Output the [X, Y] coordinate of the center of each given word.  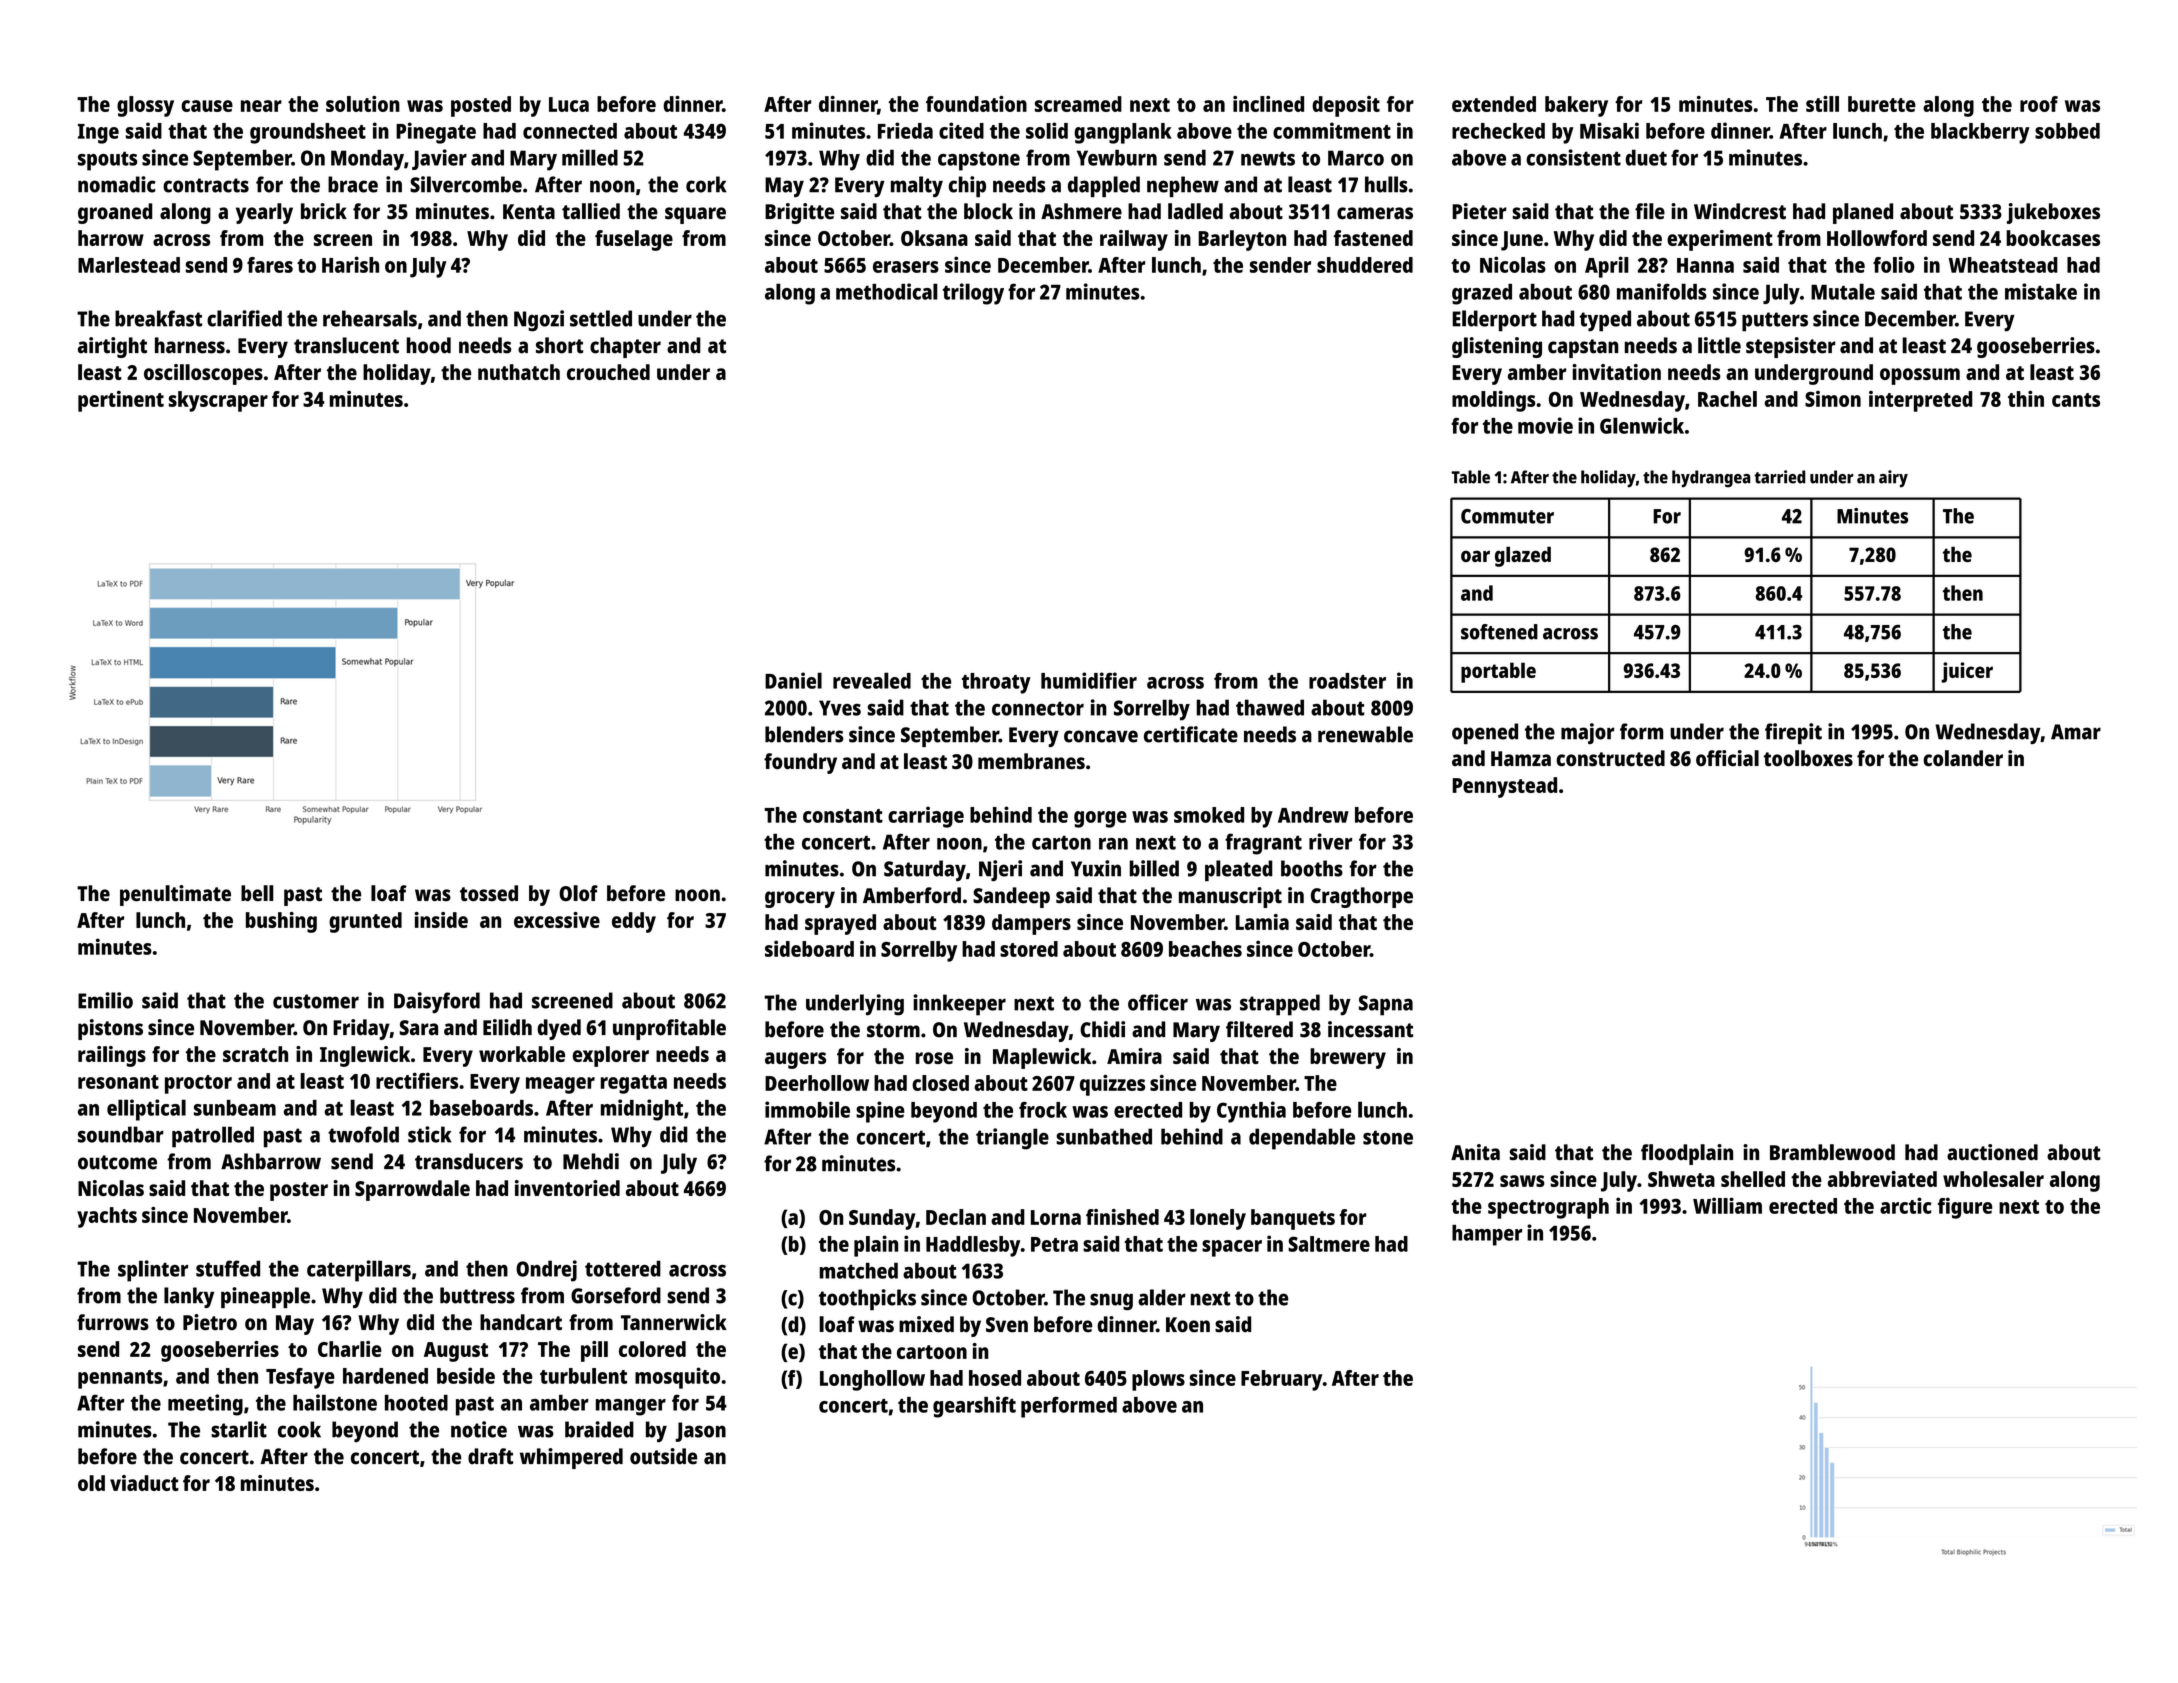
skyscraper [218, 401]
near [261, 106]
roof [2039, 104]
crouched [608, 372]
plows [1158, 1380]
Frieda [905, 130]
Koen [1188, 1325]
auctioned [1992, 1152]
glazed [1523, 556]
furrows [113, 1322]
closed [940, 1083]
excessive [557, 920]
